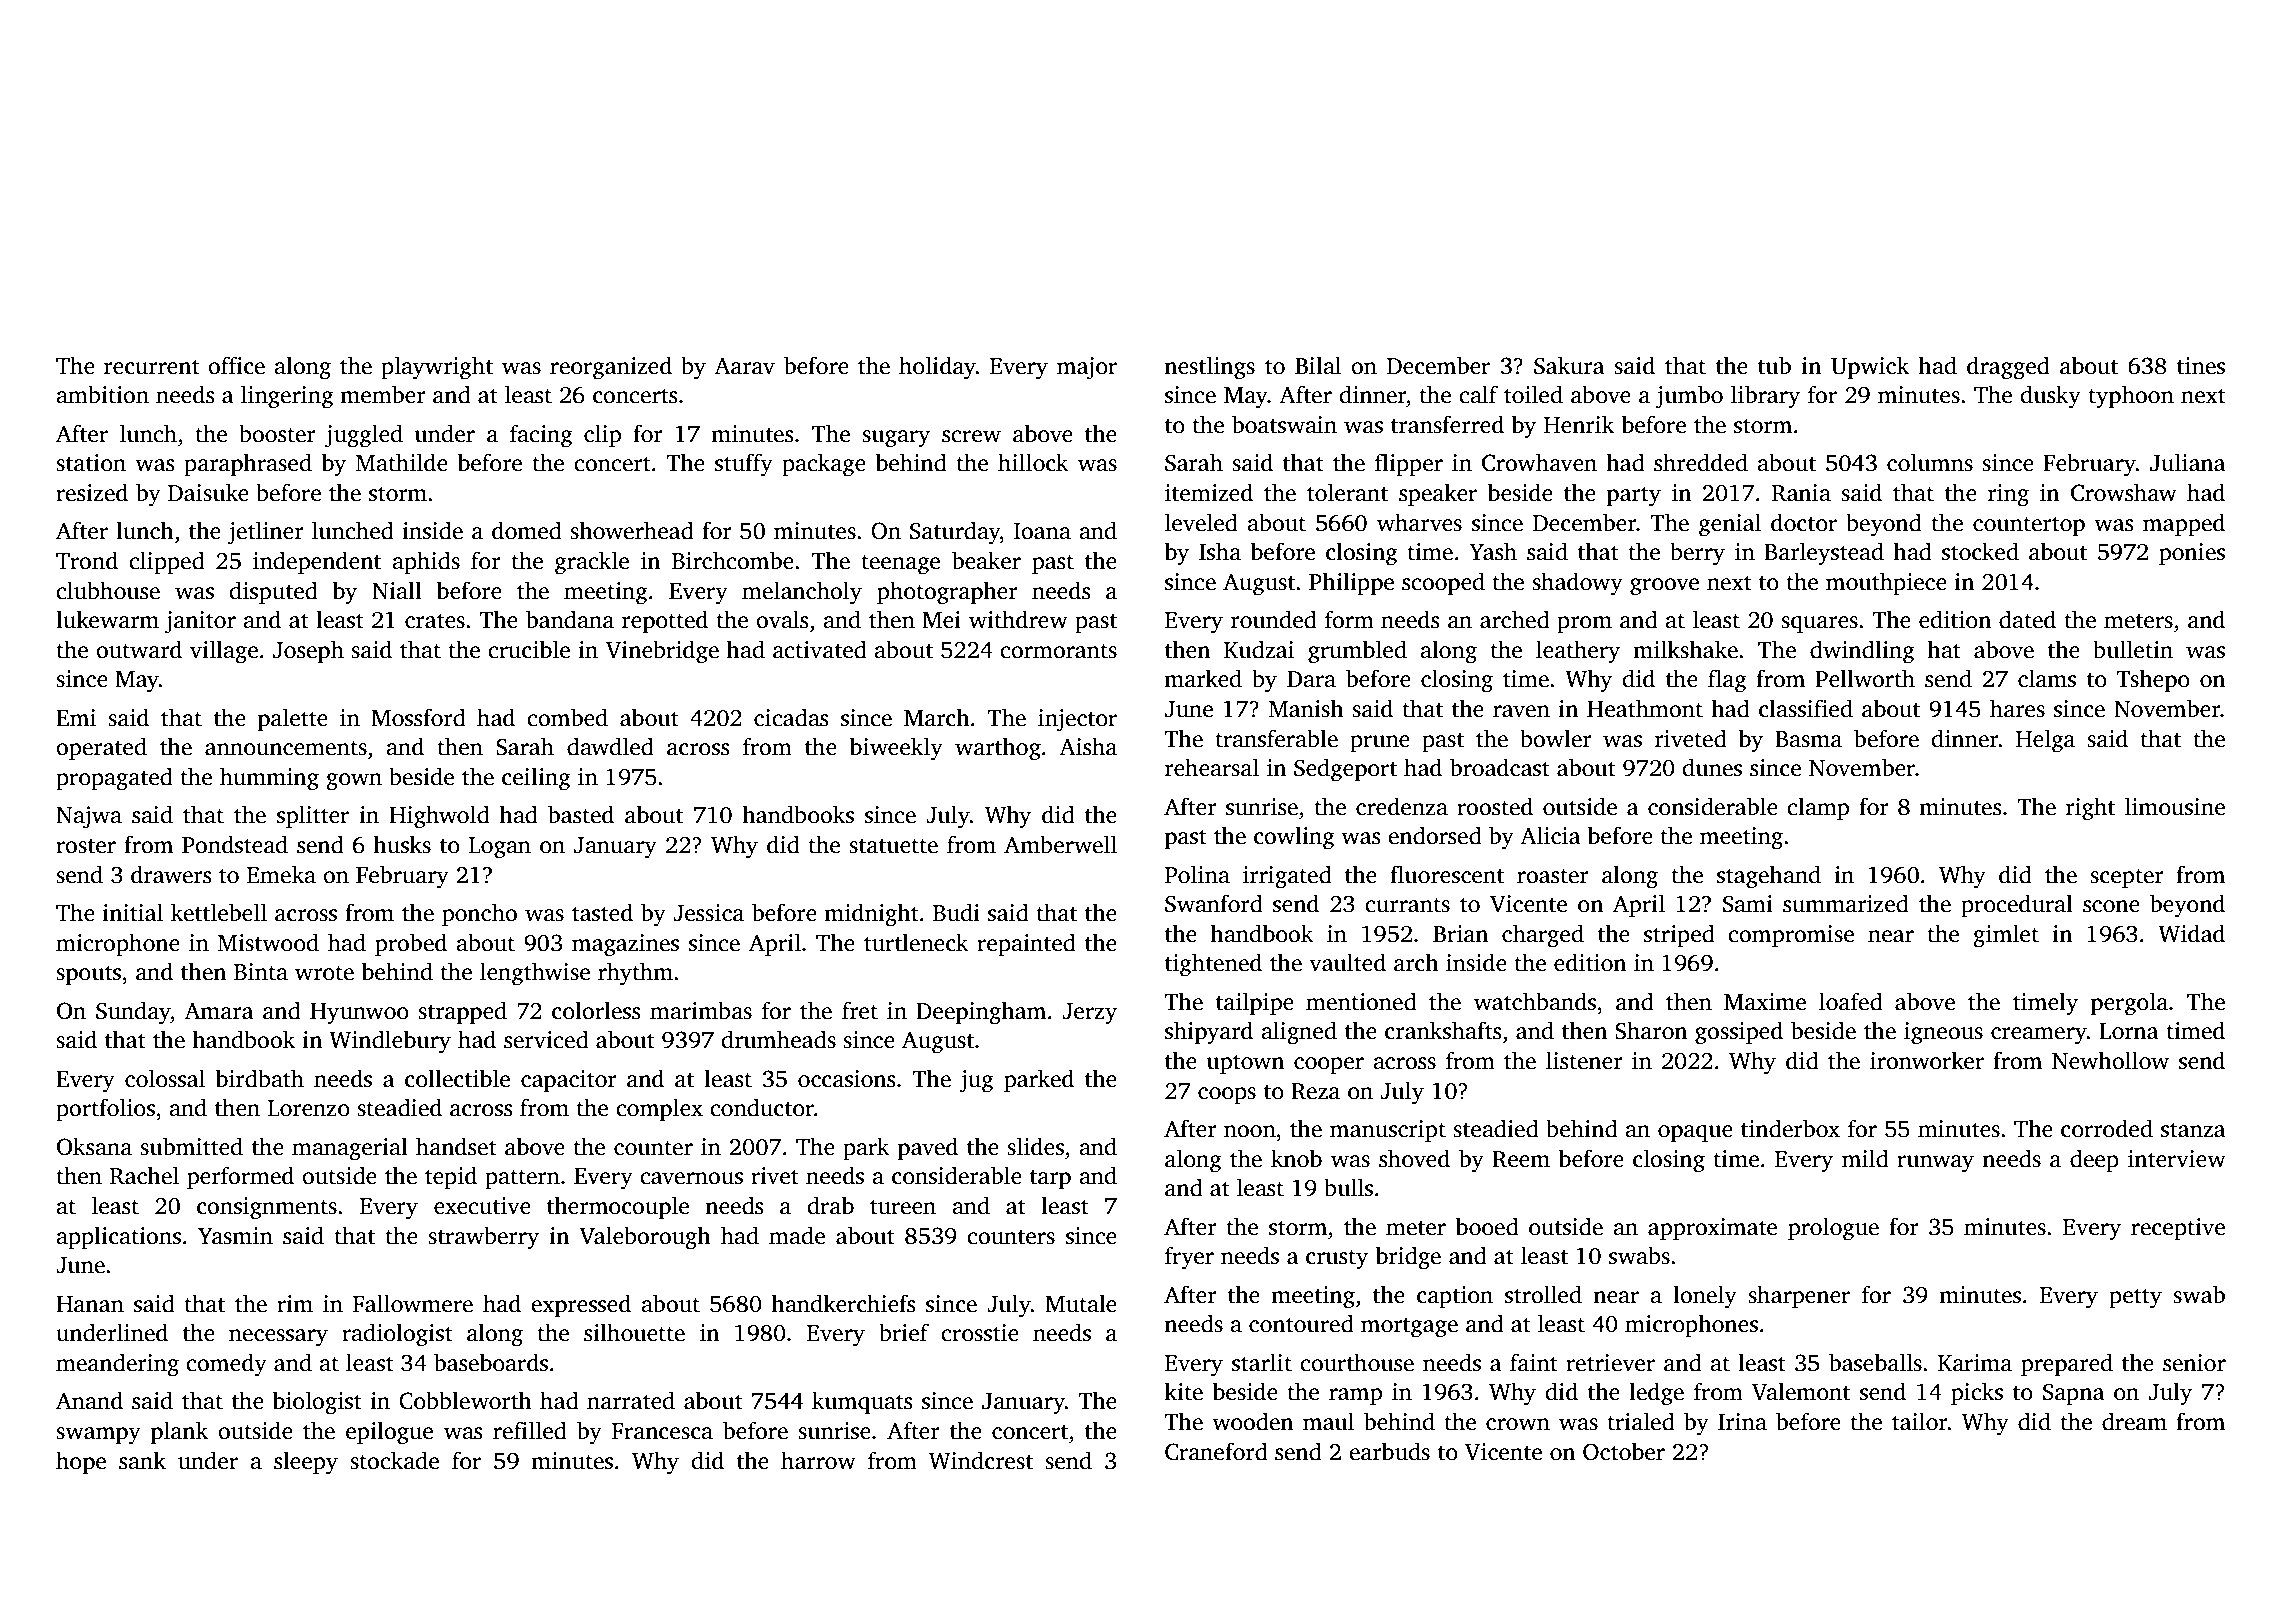 The width and height of the screenshot is (2282, 1614). Describe the element at coordinates (81, 1462) in the screenshot. I see `hope` at that location.
